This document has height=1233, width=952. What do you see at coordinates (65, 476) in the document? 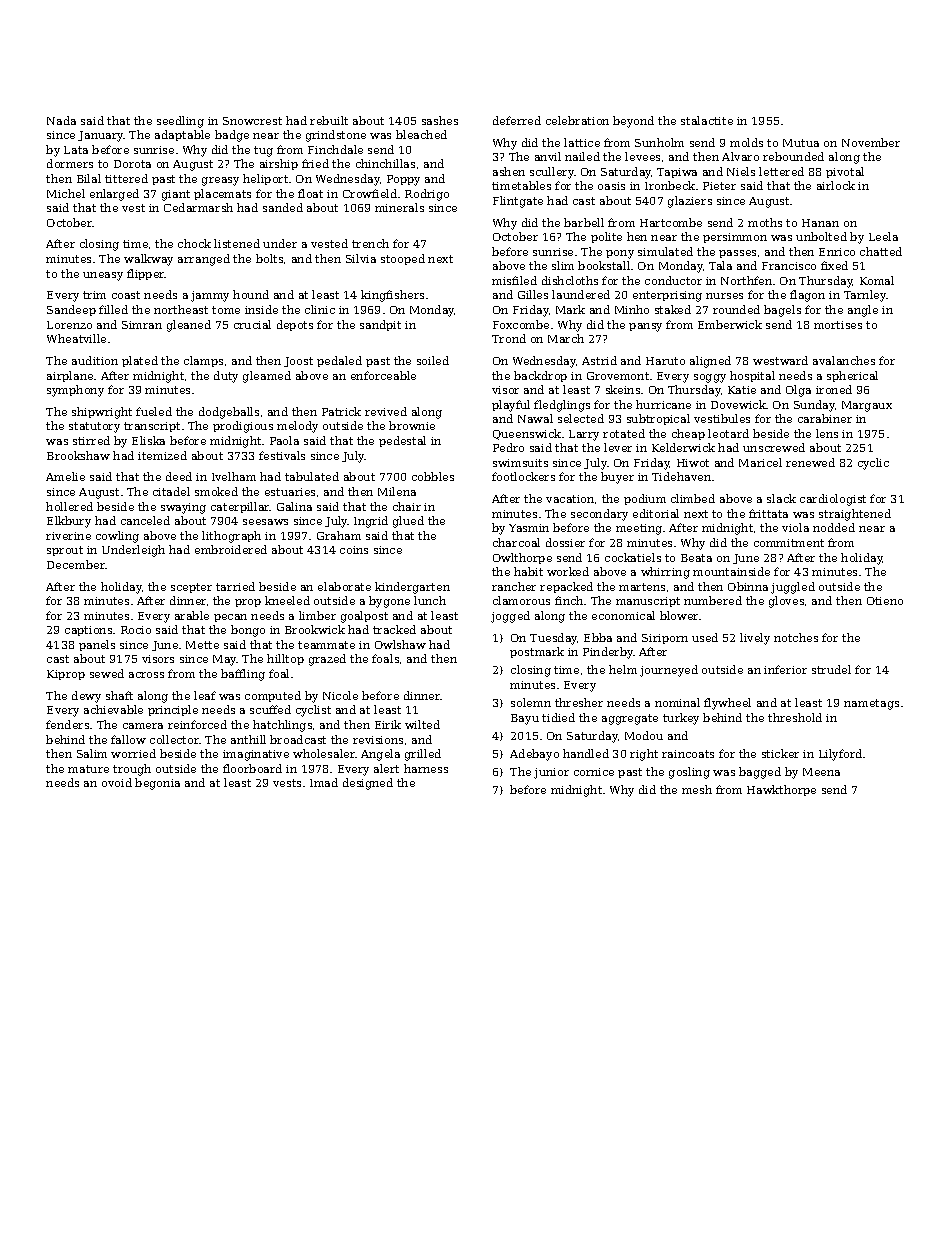
I see `Amelie` at bounding box center [65, 476].
